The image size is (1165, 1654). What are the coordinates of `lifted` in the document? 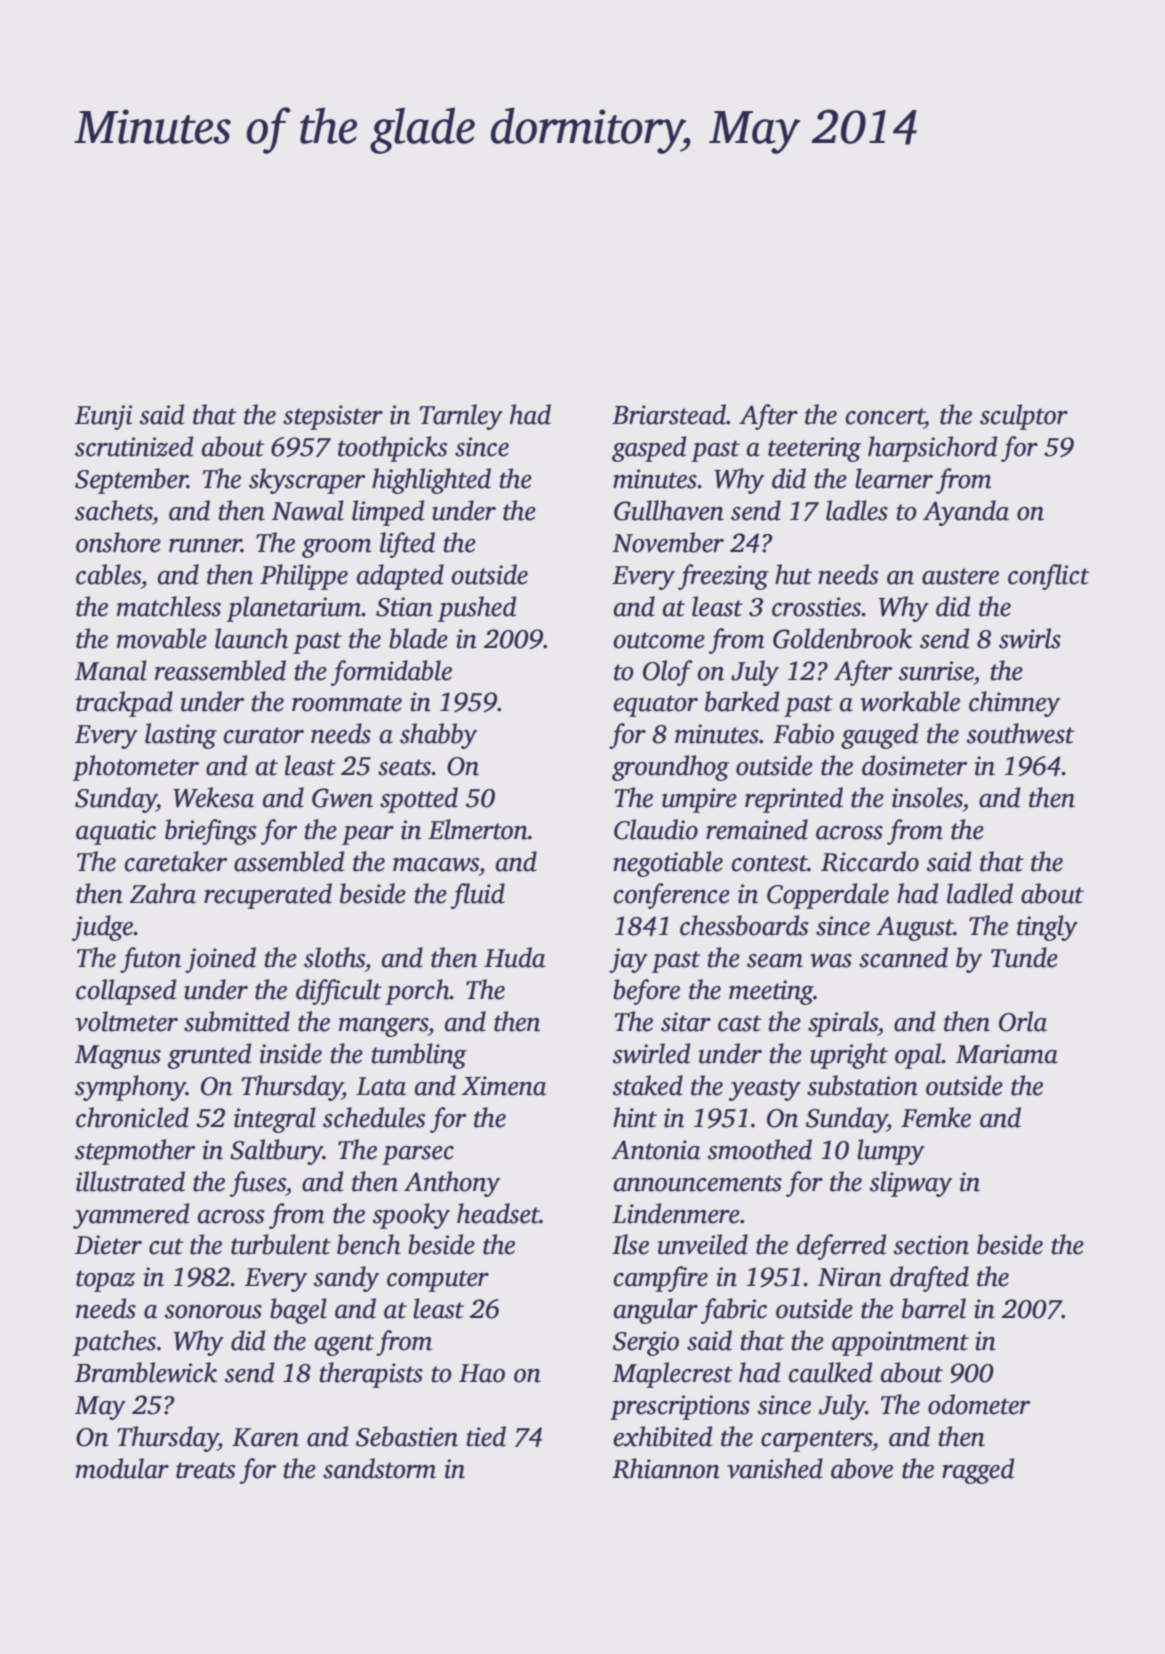 It's located at (407, 545).
